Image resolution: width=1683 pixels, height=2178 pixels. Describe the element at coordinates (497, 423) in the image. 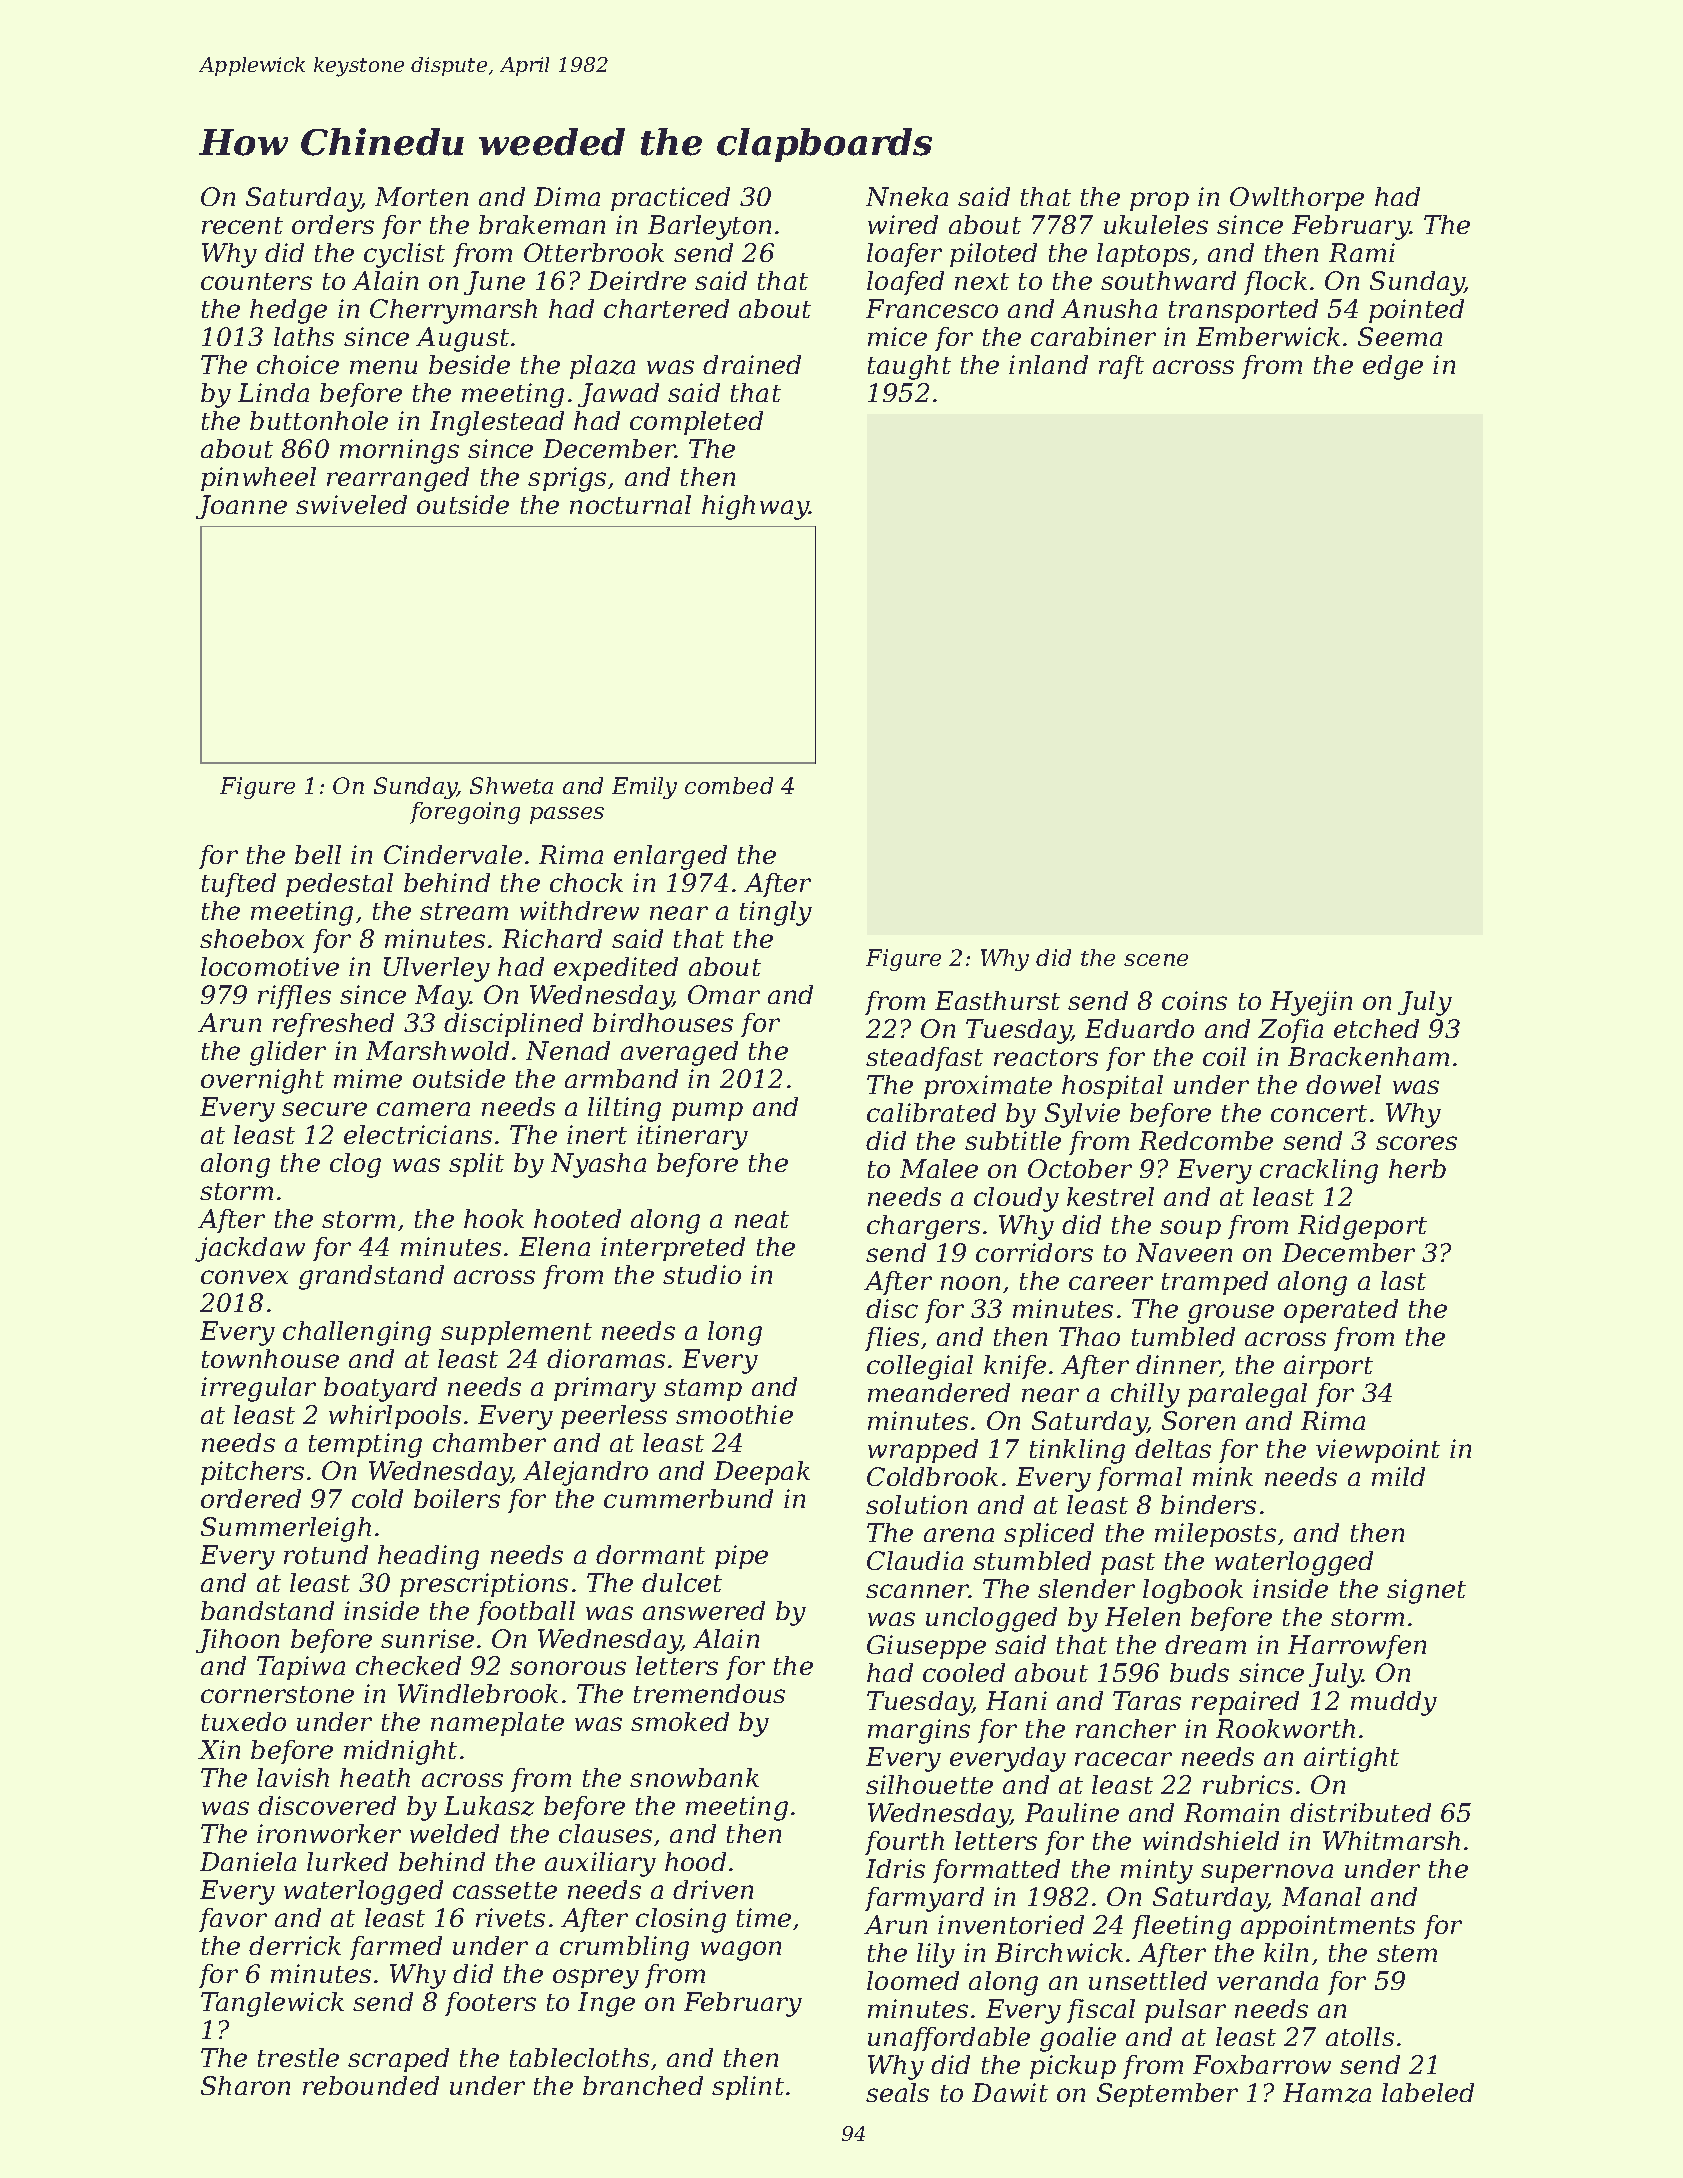

I see `Inglestead` at that location.
